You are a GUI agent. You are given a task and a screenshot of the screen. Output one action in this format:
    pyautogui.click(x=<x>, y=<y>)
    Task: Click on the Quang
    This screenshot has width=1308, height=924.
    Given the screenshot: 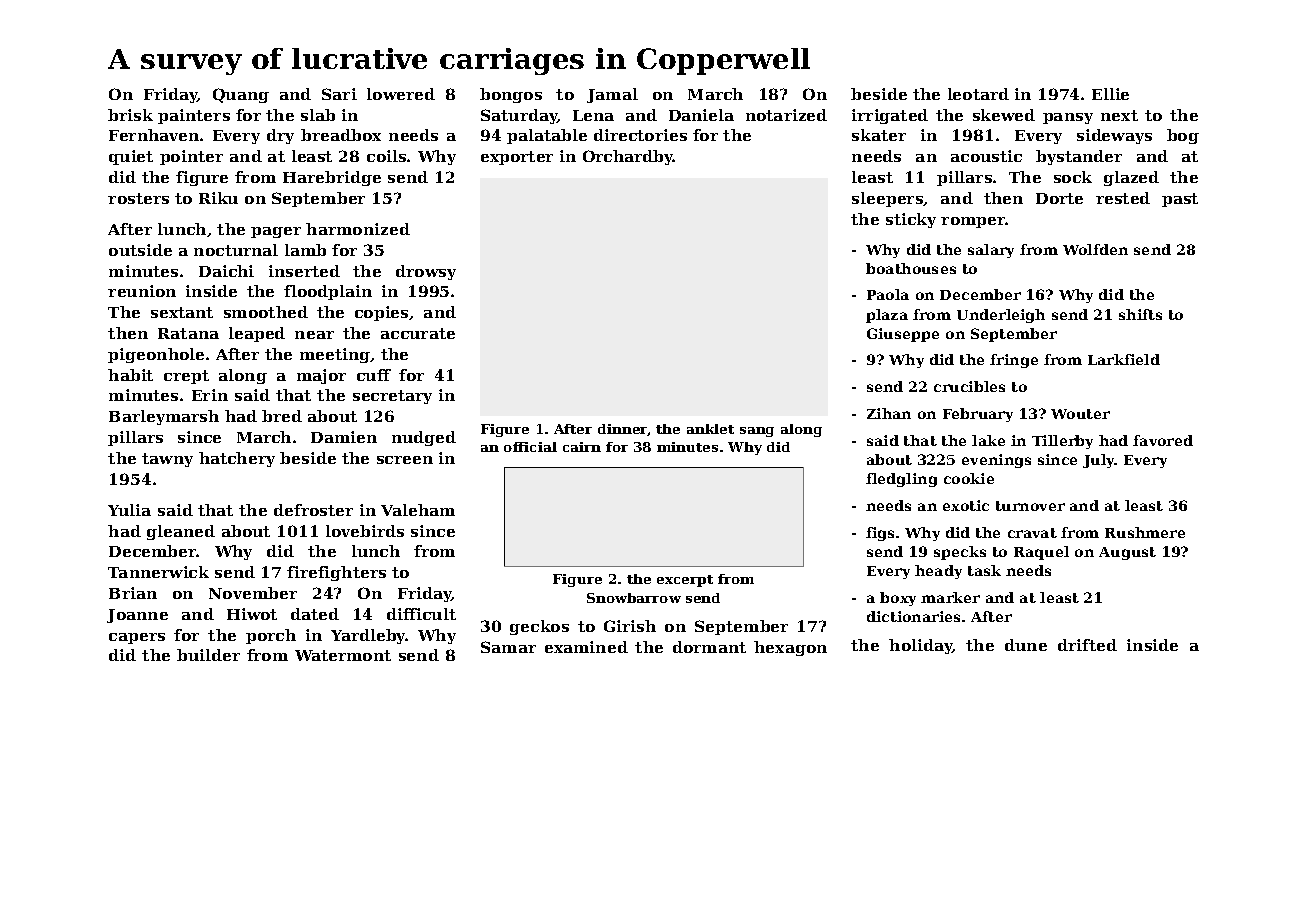 What is the action you would take?
    pyautogui.click(x=241, y=95)
